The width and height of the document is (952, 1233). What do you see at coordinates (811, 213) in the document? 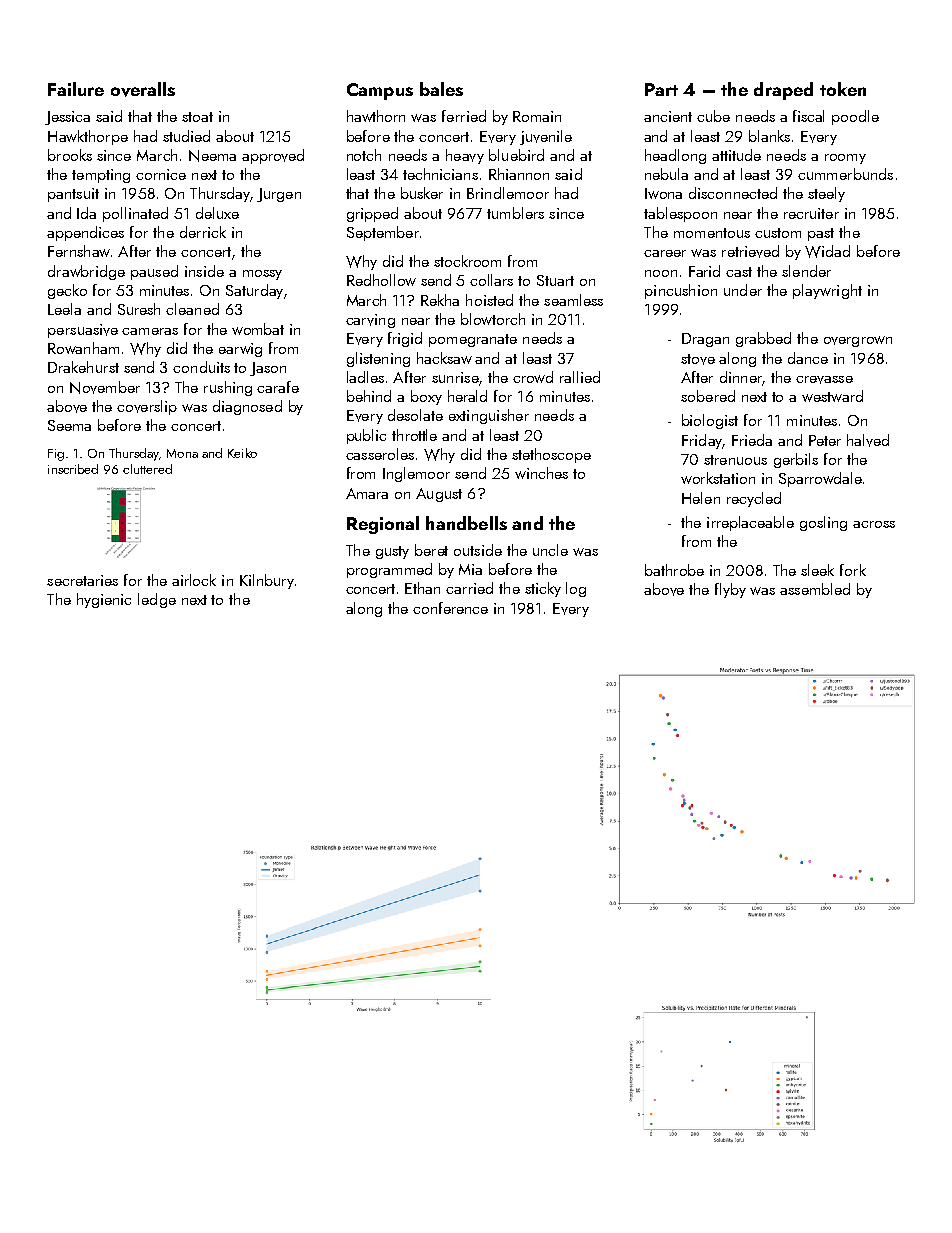
I see `recruiter` at bounding box center [811, 213].
